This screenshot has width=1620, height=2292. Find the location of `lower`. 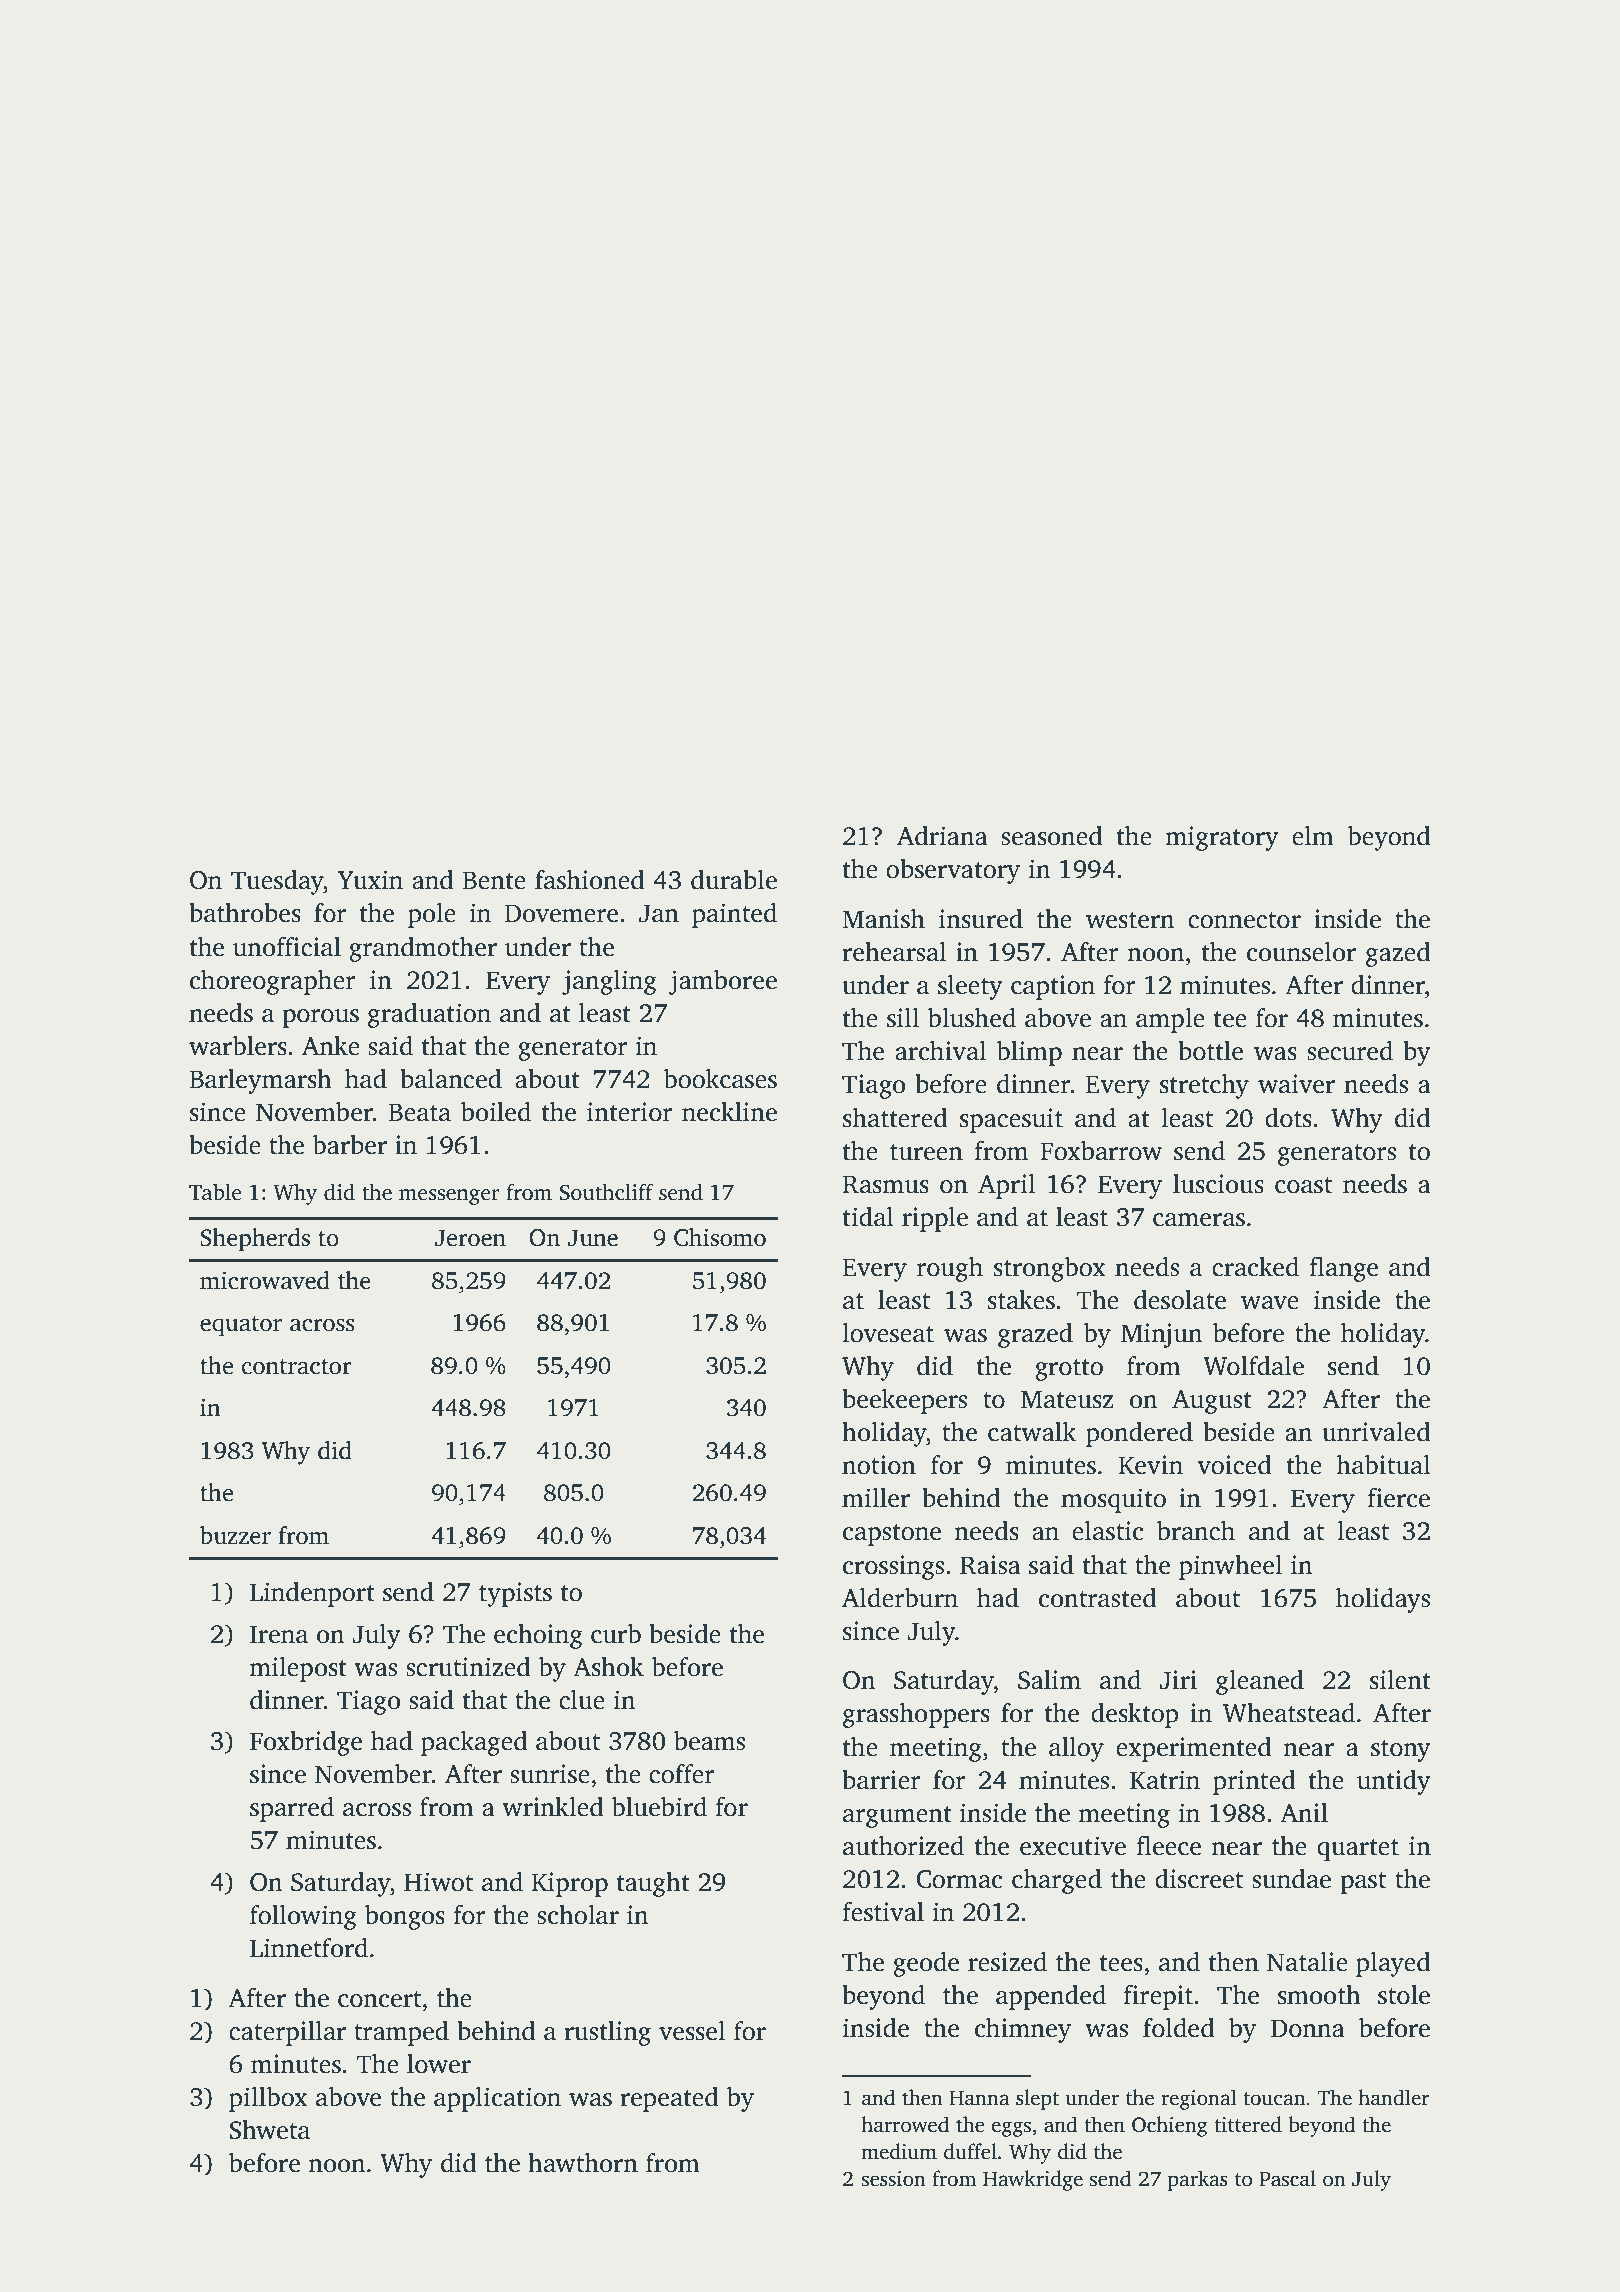

lower is located at coordinates (439, 2064).
